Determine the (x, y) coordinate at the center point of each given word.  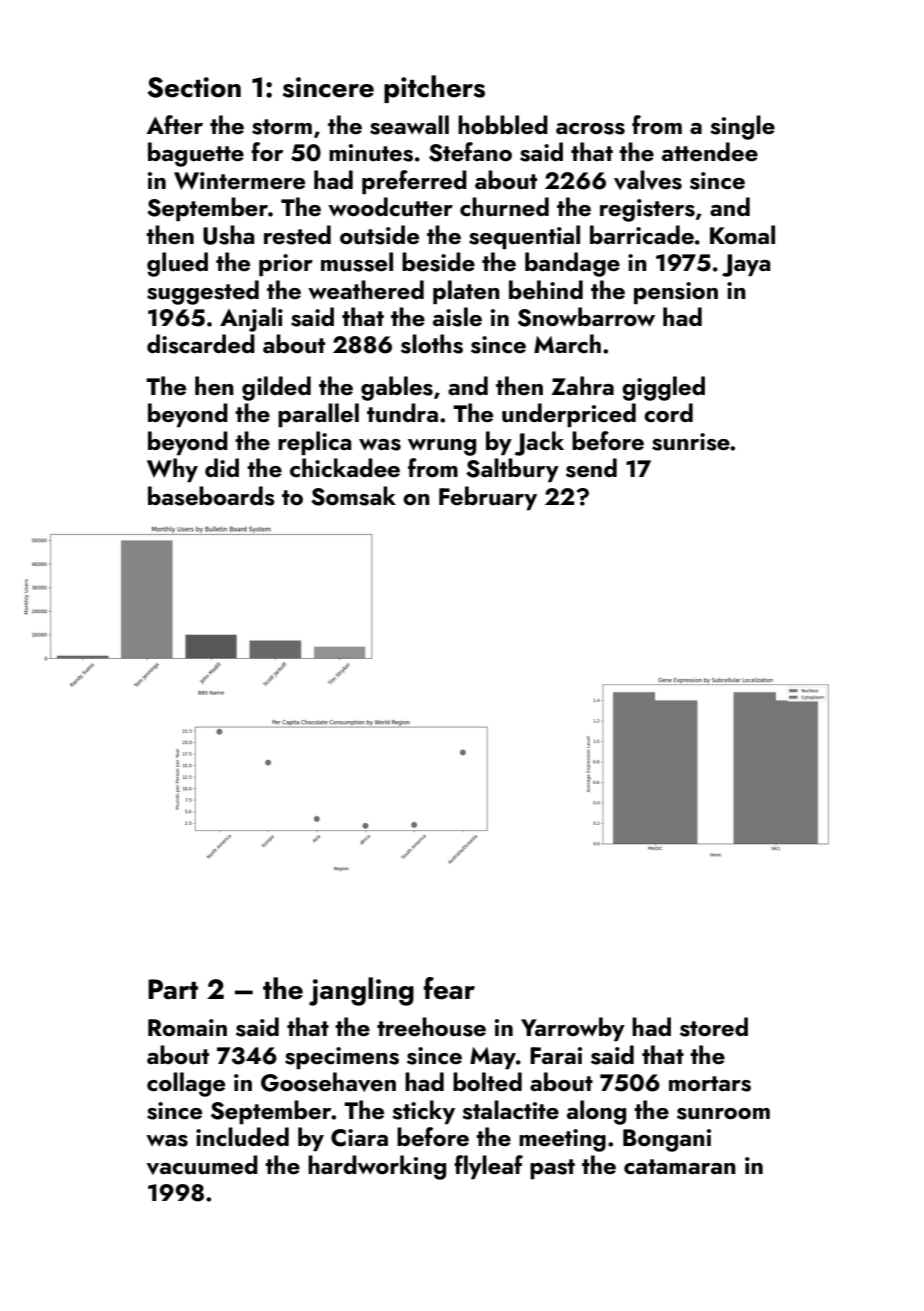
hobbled (503, 124)
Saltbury (512, 470)
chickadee (345, 467)
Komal (742, 234)
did (222, 467)
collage (186, 1084)
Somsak (353, 496)
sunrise (691, 442)
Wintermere (239, 181)
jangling (361, 991)
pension (676, 293)
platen (466, 292)
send (591, 468)
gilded (276, 388)
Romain (187, 1027)
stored (714, 1027)
